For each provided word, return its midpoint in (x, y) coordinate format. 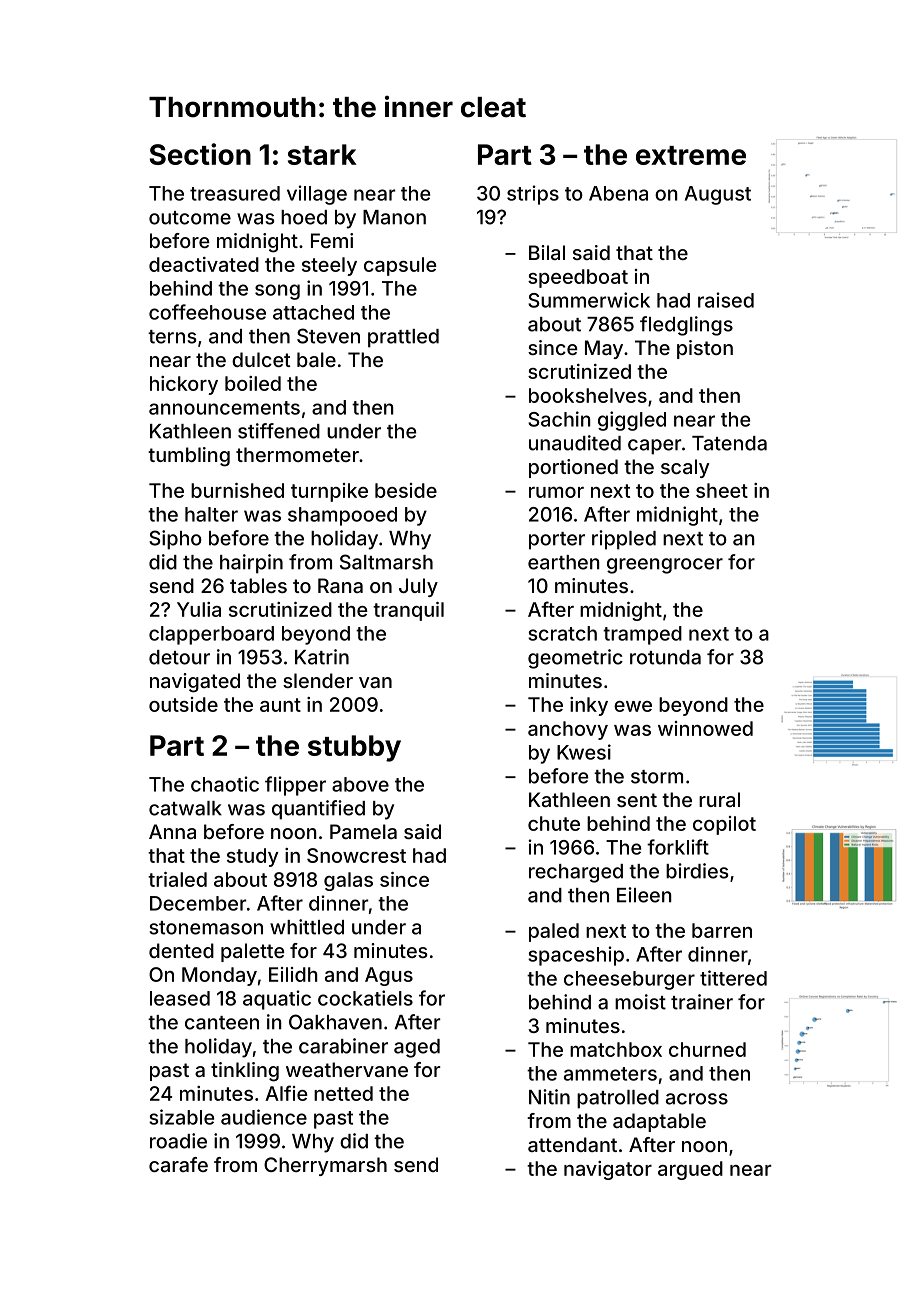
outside (183, 704)
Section (200, 154)
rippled (624, 540)
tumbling (189, 457)
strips (533, 195)
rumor (556, 492)
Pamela (363, 831)
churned (707, 1049)
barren (722, 930)
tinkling (245, 1072)
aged (417, 1048)
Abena (618, 193)
